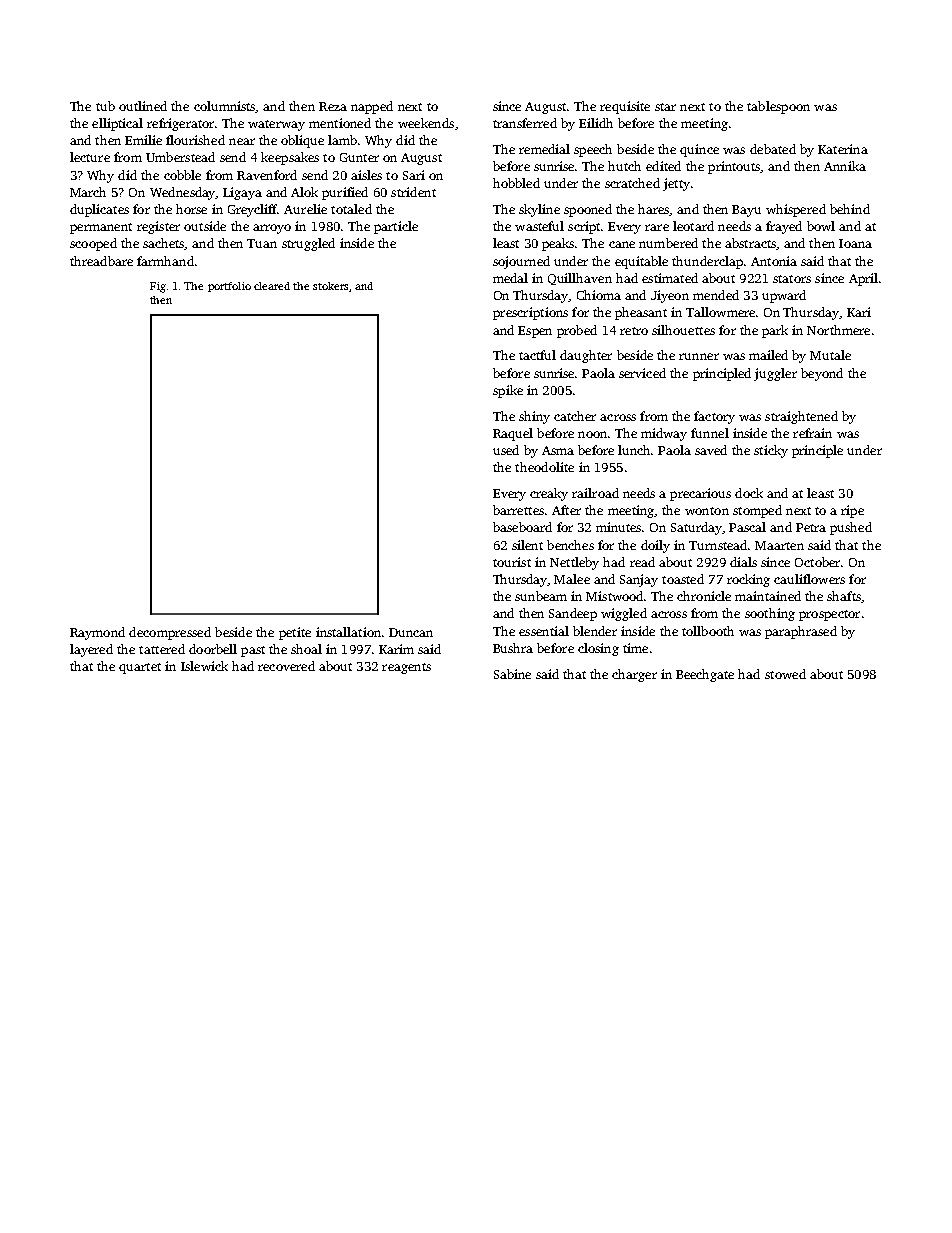 The width and height of the document is (952, 1233). What do you see at coordinates (595, 631) in the document?
I see `blender` at bounding box center [595, 631].
